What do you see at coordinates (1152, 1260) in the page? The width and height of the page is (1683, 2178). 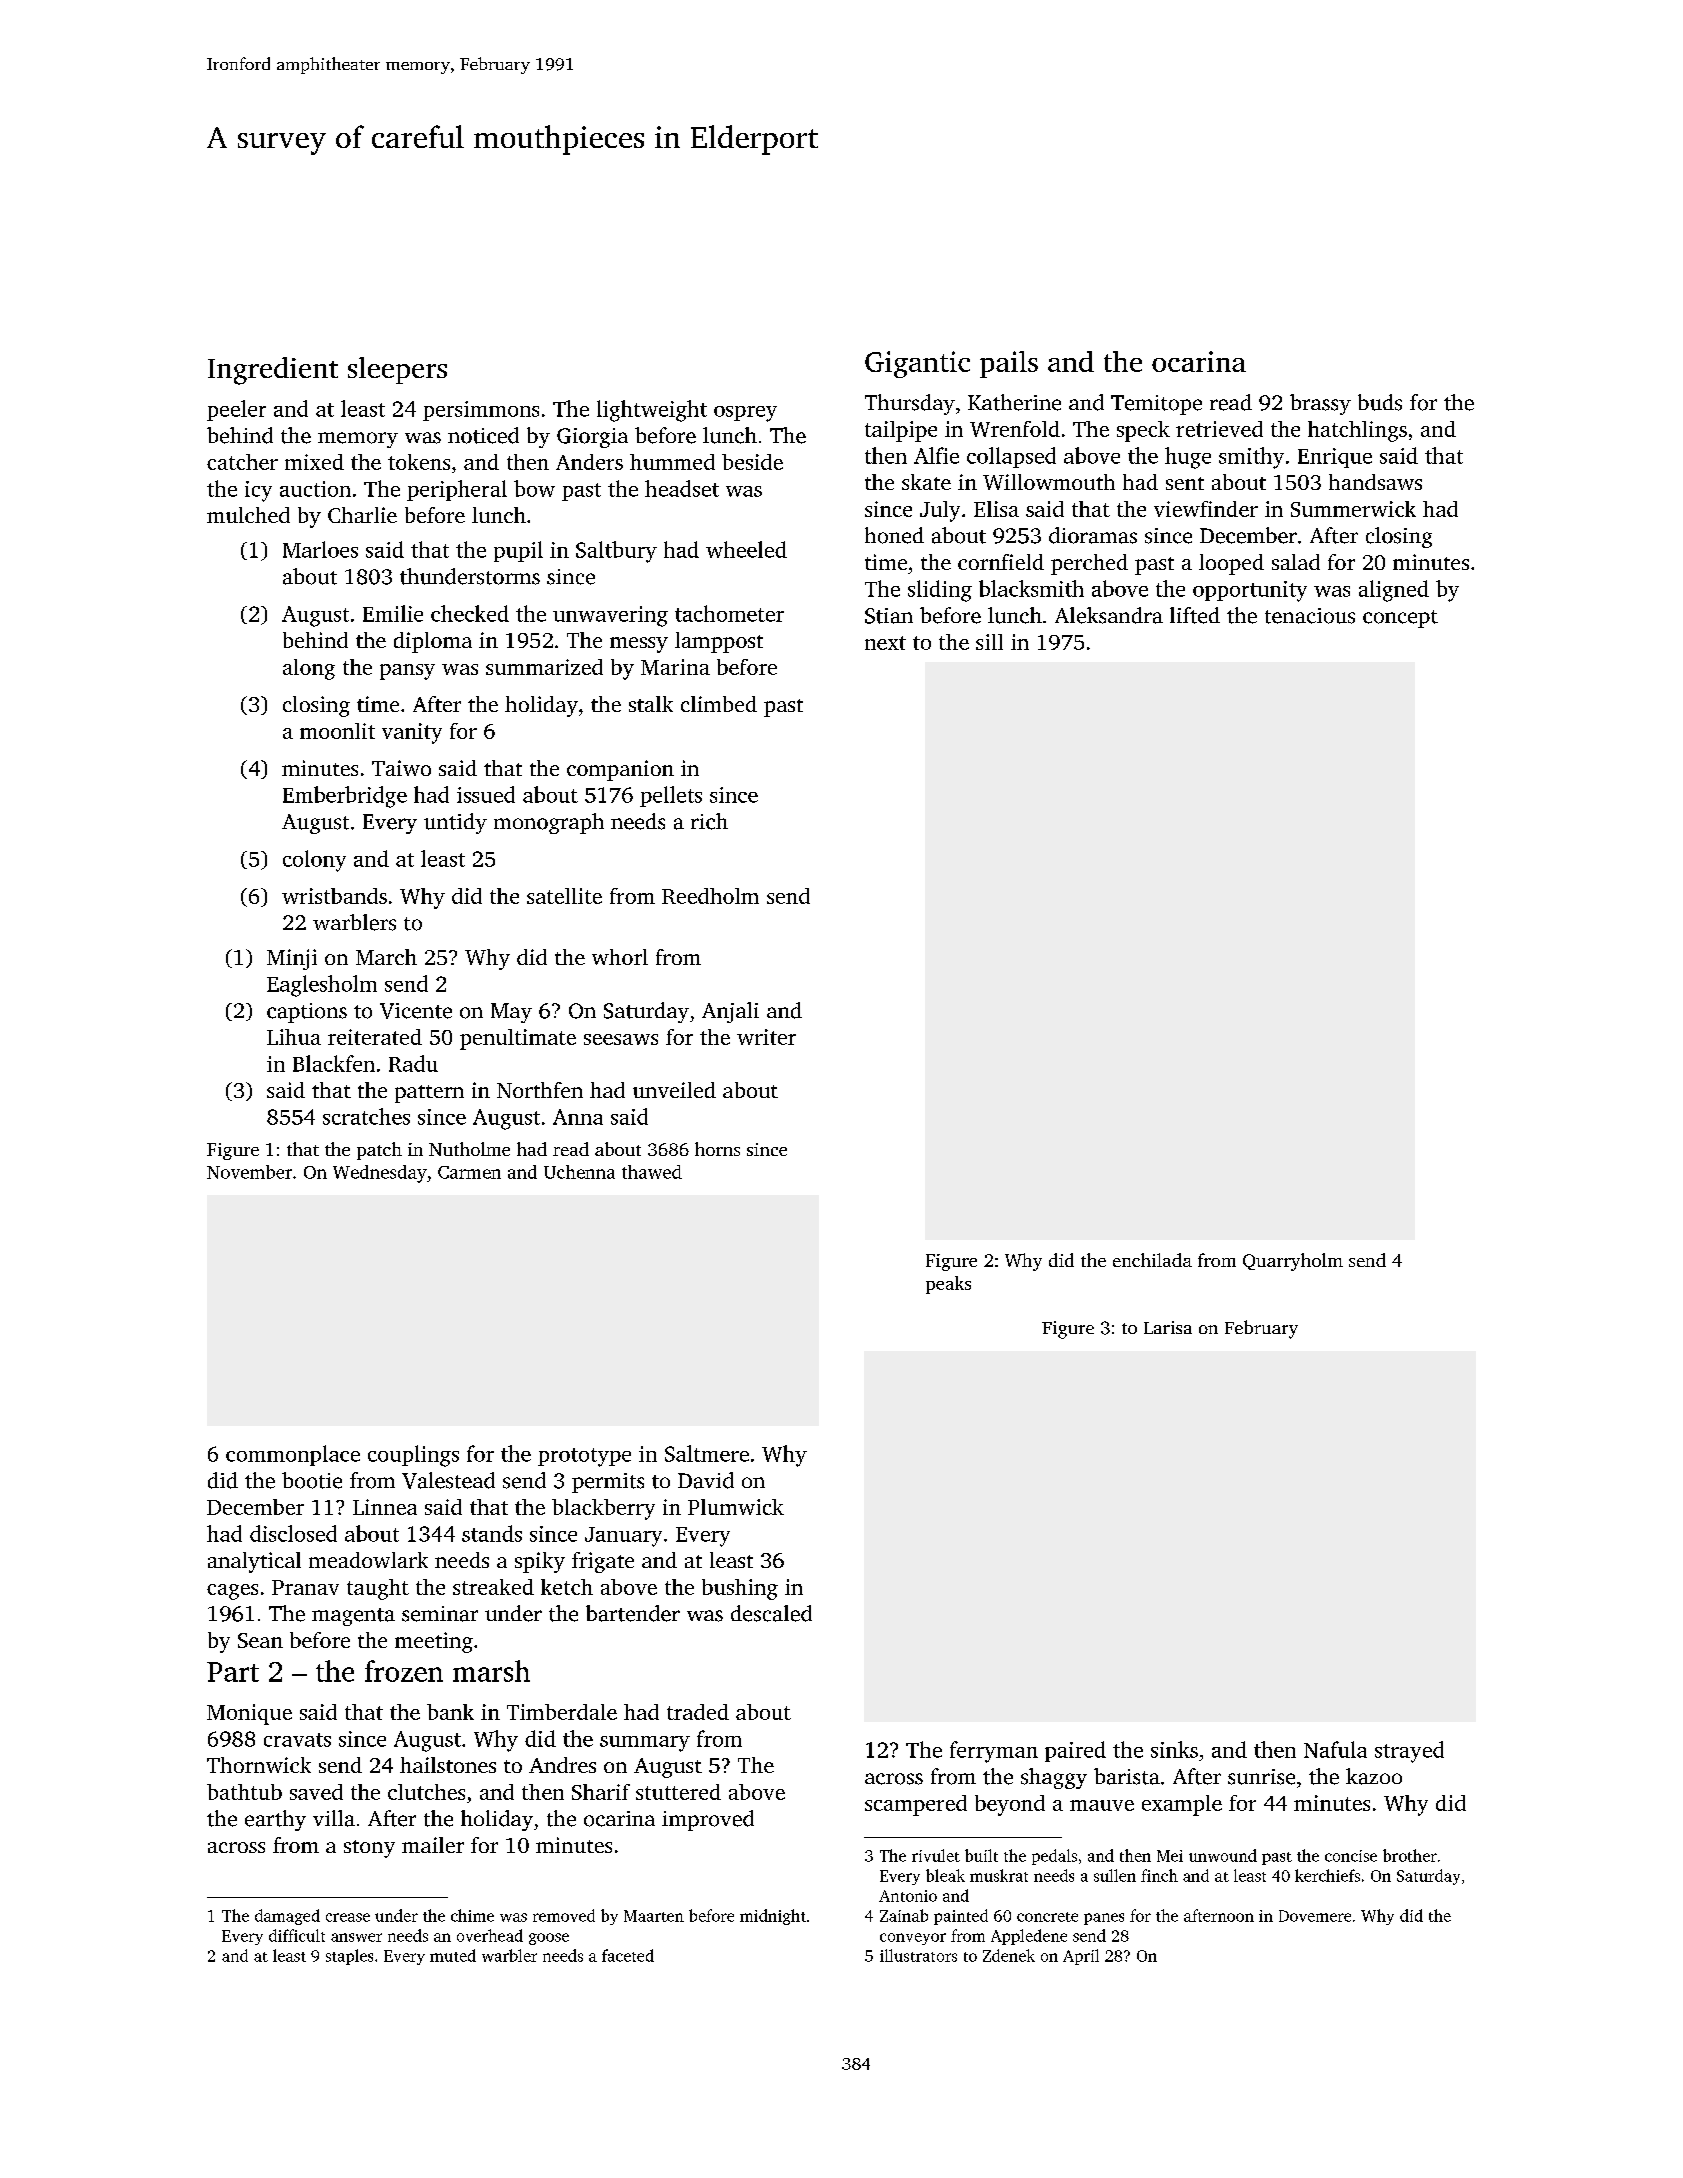 I see `enchilada` at bounding box center [1152, 1260].
